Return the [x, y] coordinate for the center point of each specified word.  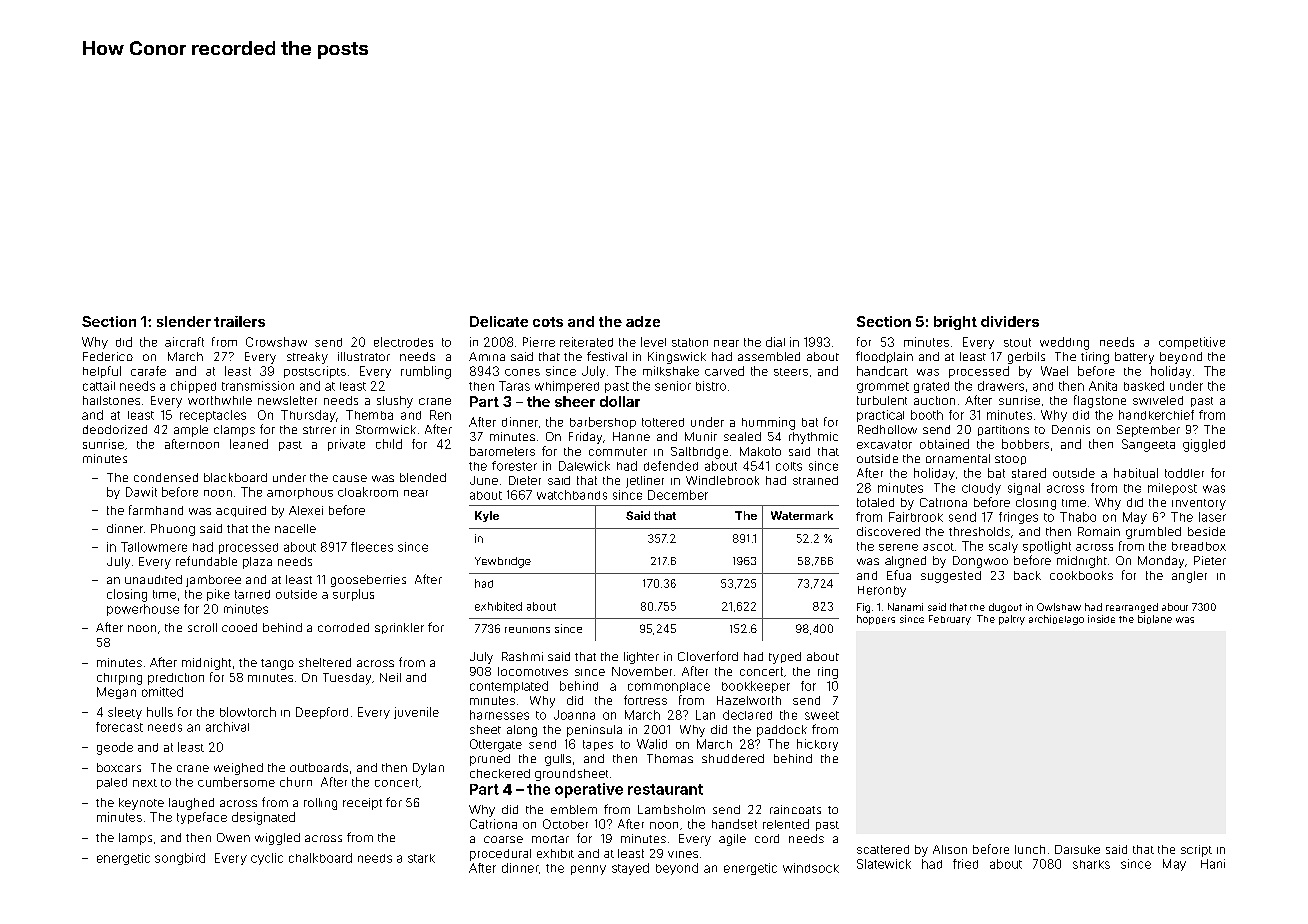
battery [1134, 358]
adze [643, 321]
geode [115, 748]
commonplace [669, 687]
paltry [1012, 620]
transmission [258, 386]
